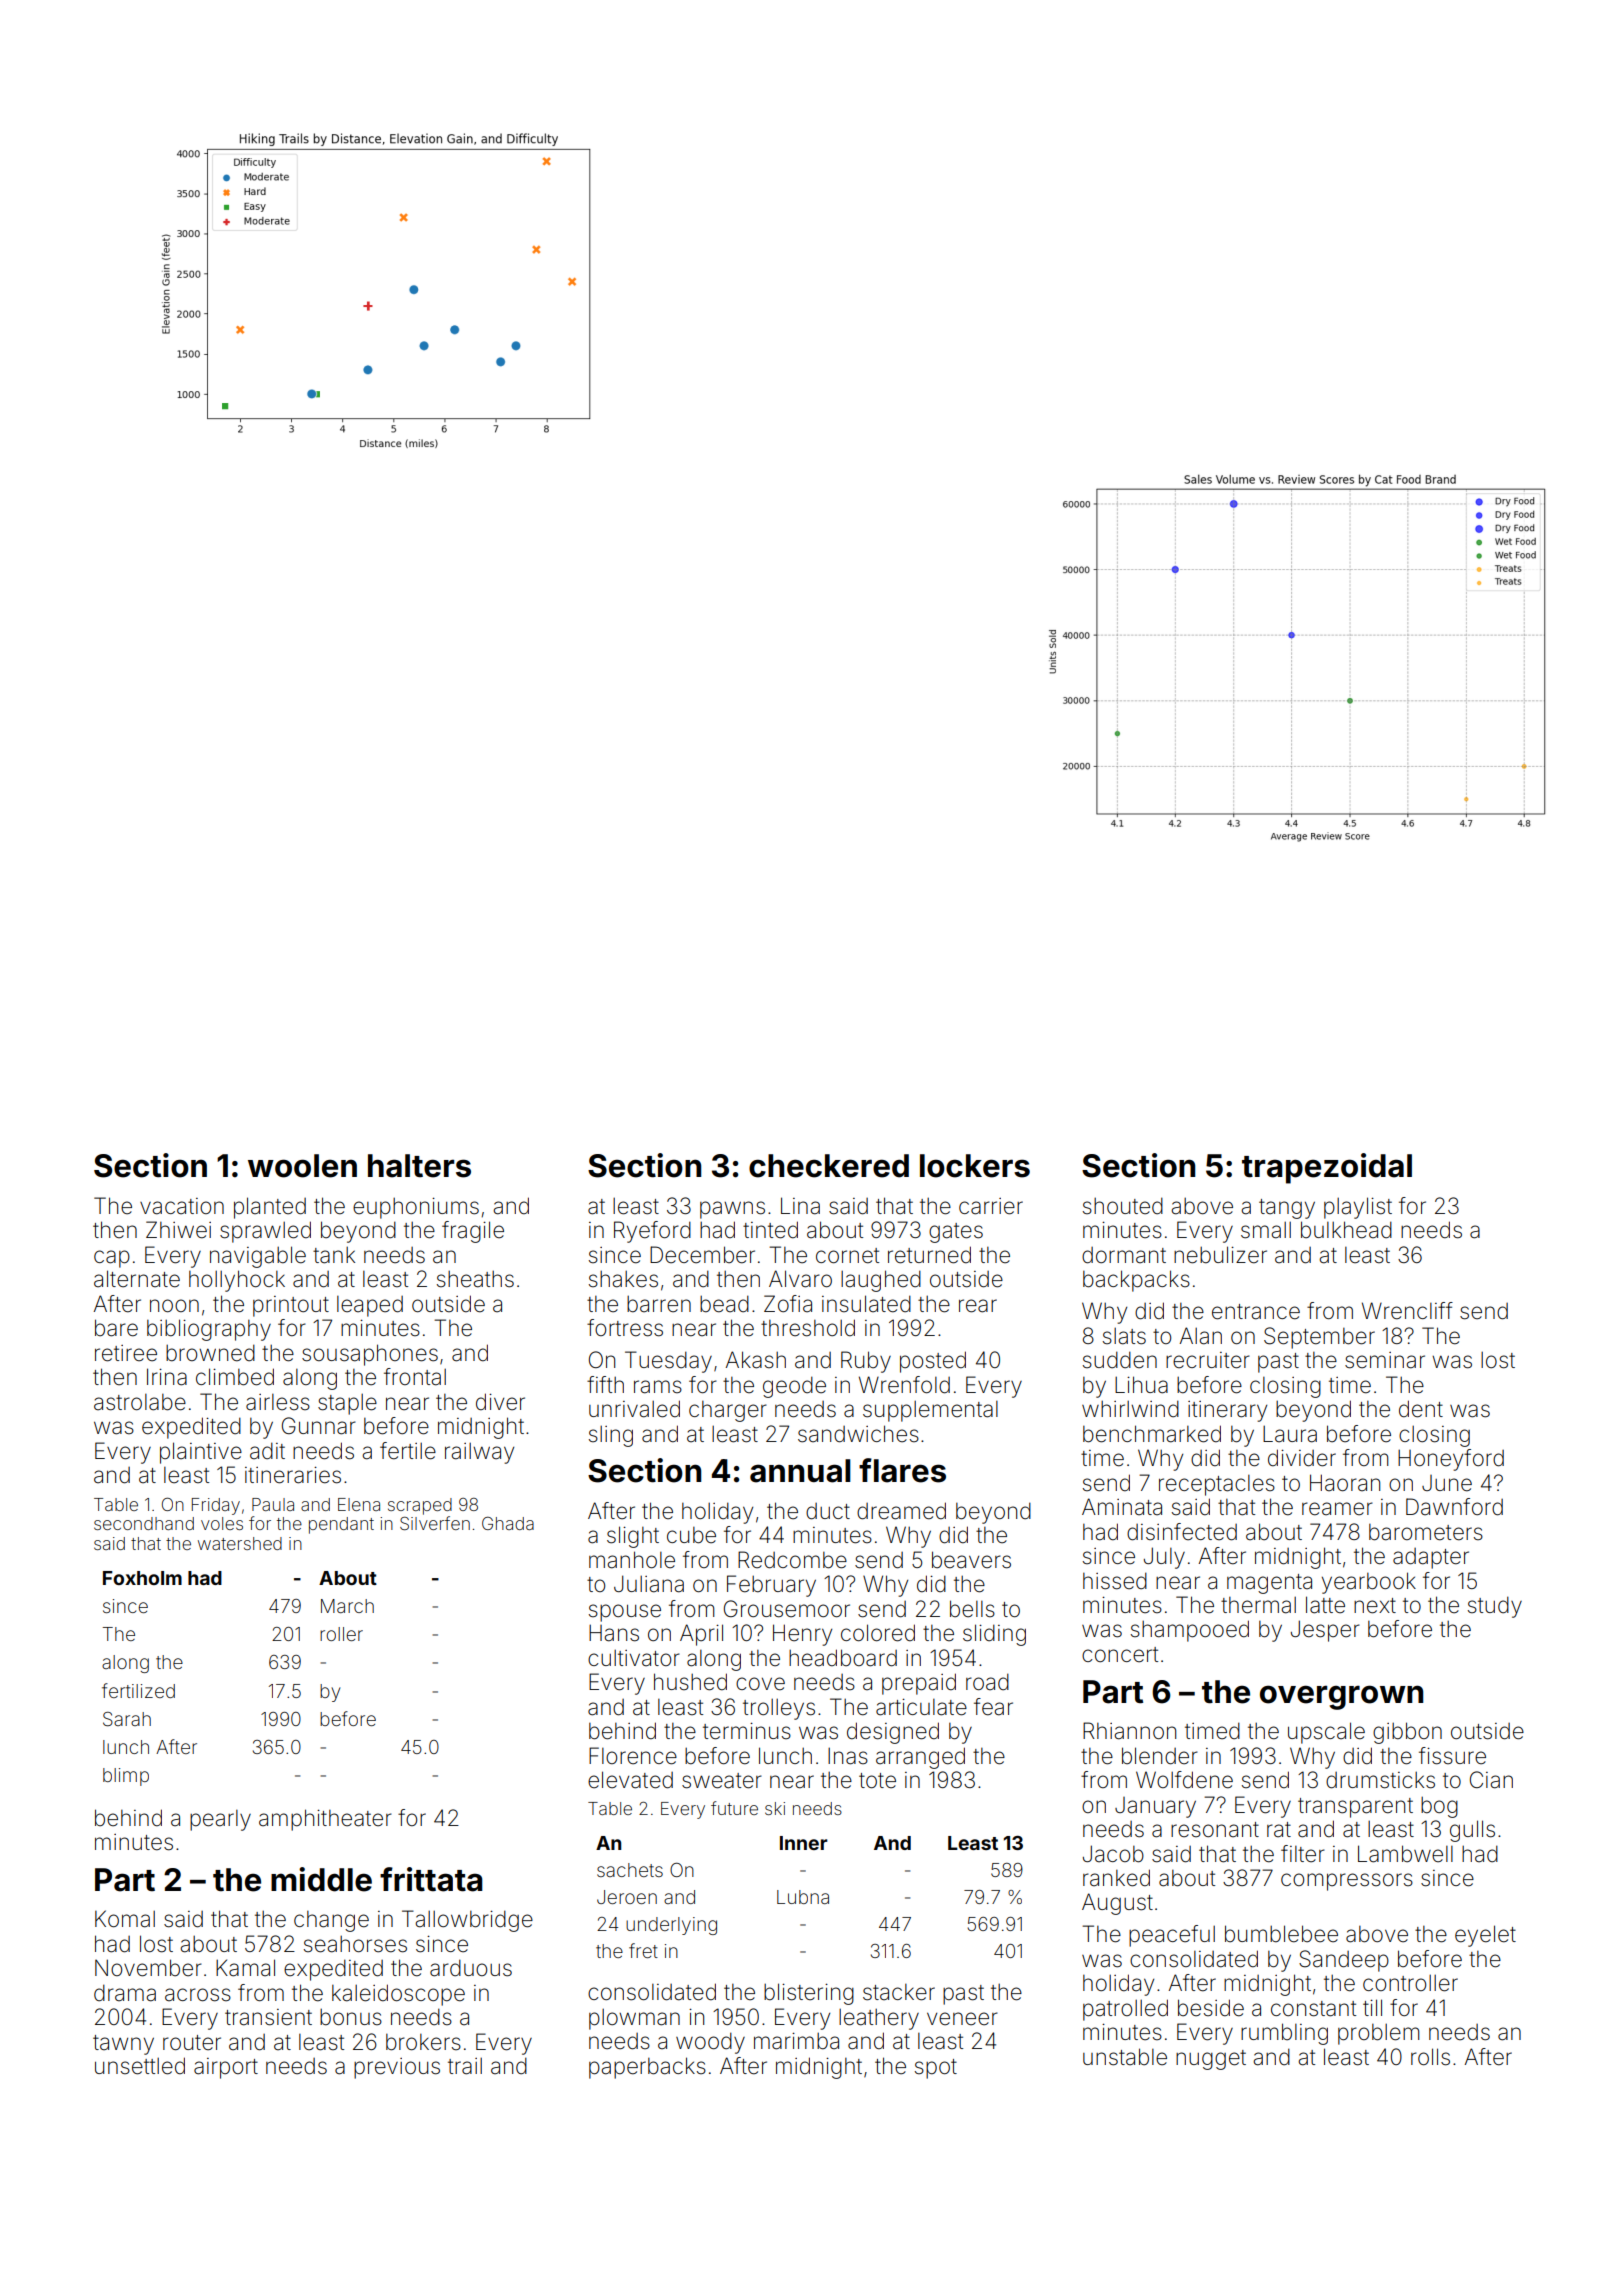  I want to click on marimba, so click(796, 2041).
